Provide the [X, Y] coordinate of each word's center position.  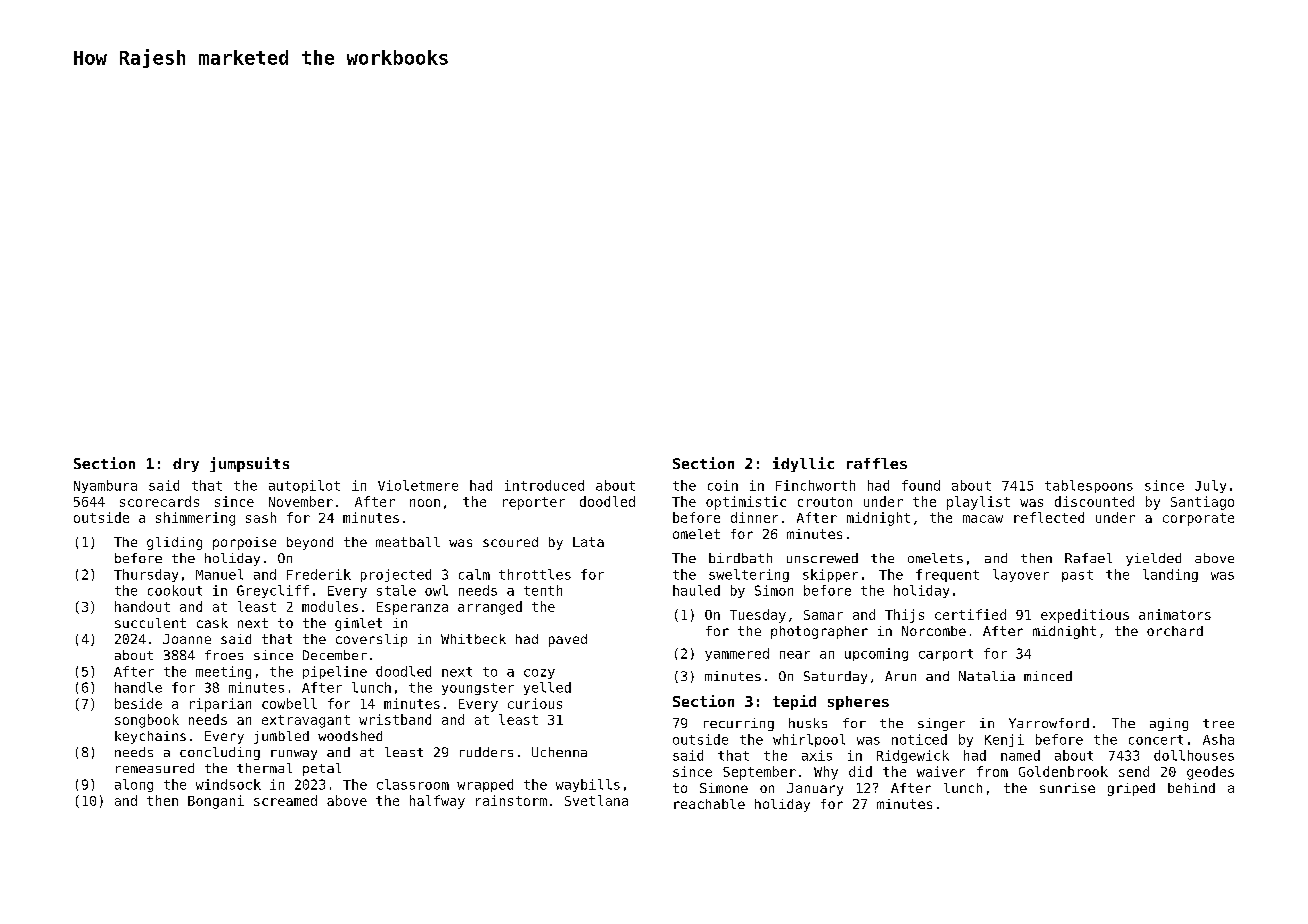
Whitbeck [473, 639]
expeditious [1085, 616]
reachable [709, 804]
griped [1131, 789]
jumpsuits [249, 464]
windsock [228, 784]
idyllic [803, 464]
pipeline [335, 672]
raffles [877, 463]
